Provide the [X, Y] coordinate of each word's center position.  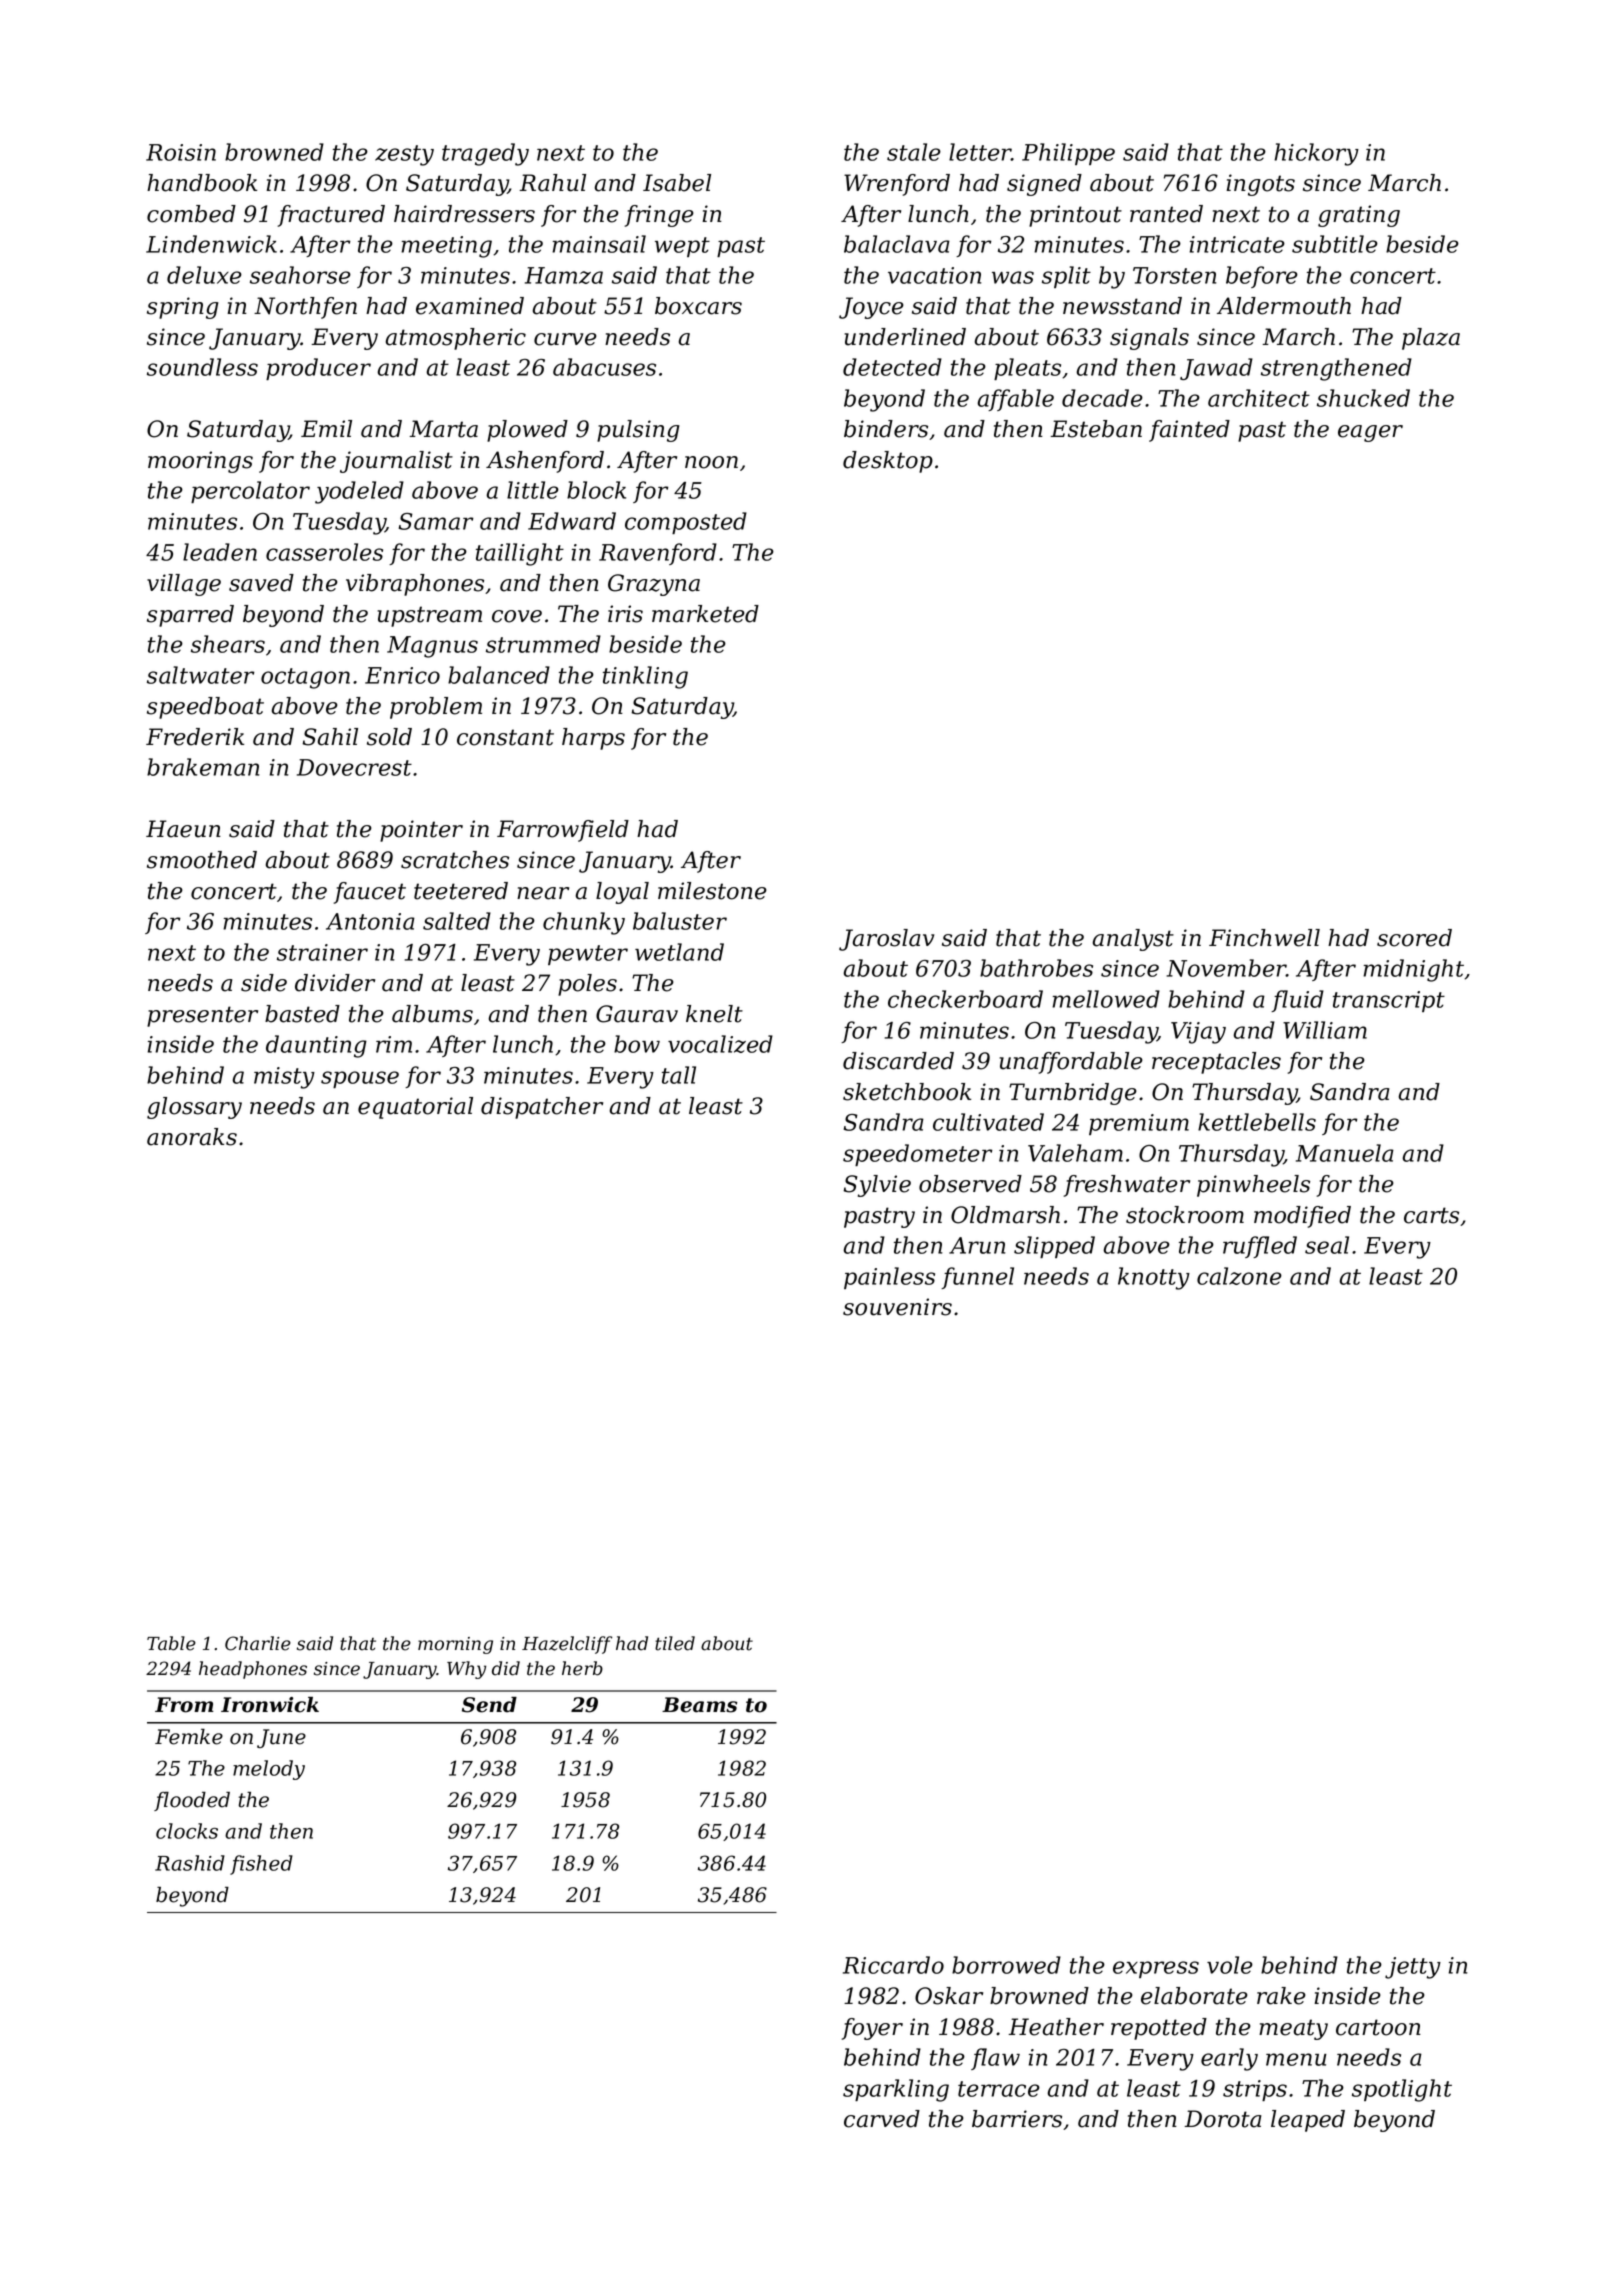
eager [1370, 433]
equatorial [415, 1108]
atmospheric [456, 339]
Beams [699, 1705]
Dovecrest [354, 767]
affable [1015, 400]
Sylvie [877, 1186]
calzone [1239, 1276]
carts [1431, 1215]
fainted [1189, 431]
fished [261, 1865]
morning [455, 1645]
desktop [888, 462]
